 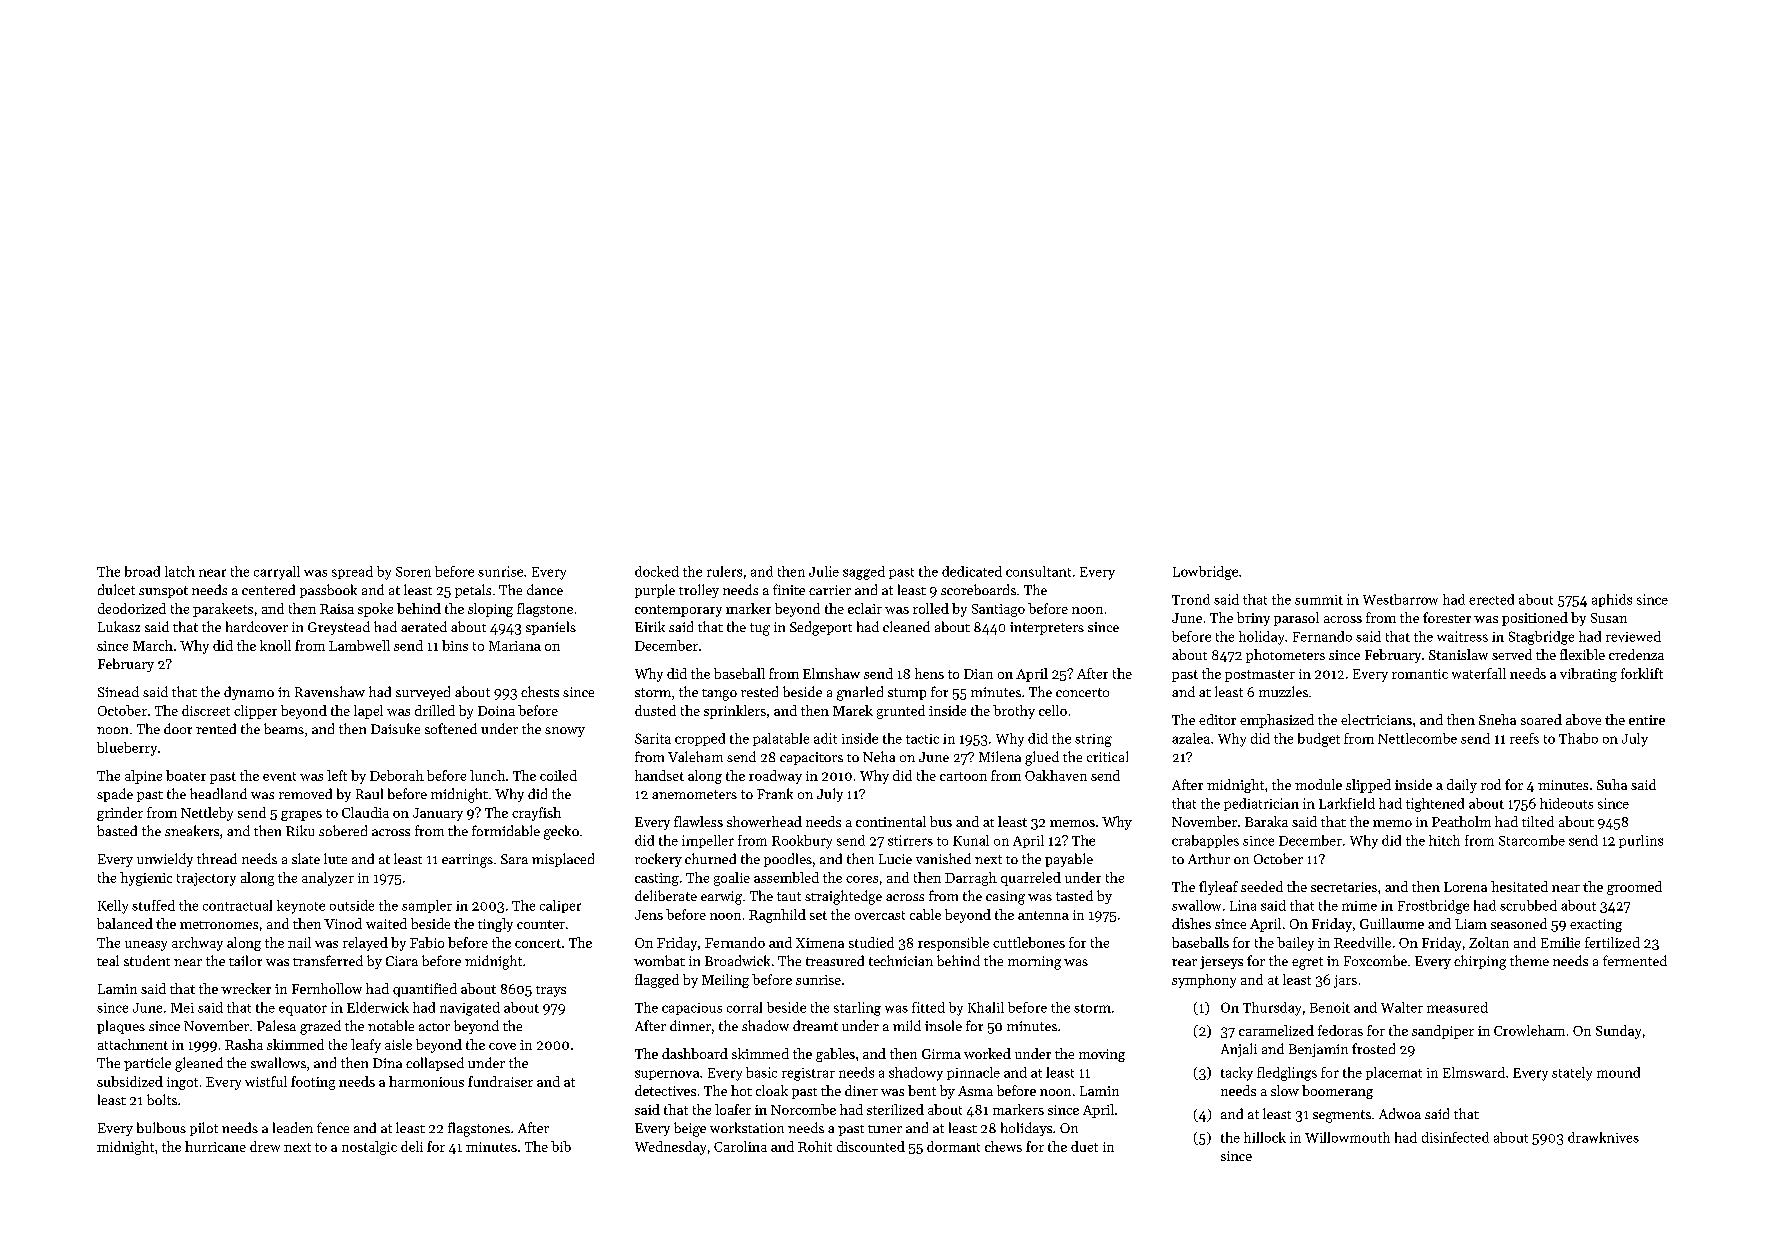 I want to click on seeded, so click(x=1262, y=886).
